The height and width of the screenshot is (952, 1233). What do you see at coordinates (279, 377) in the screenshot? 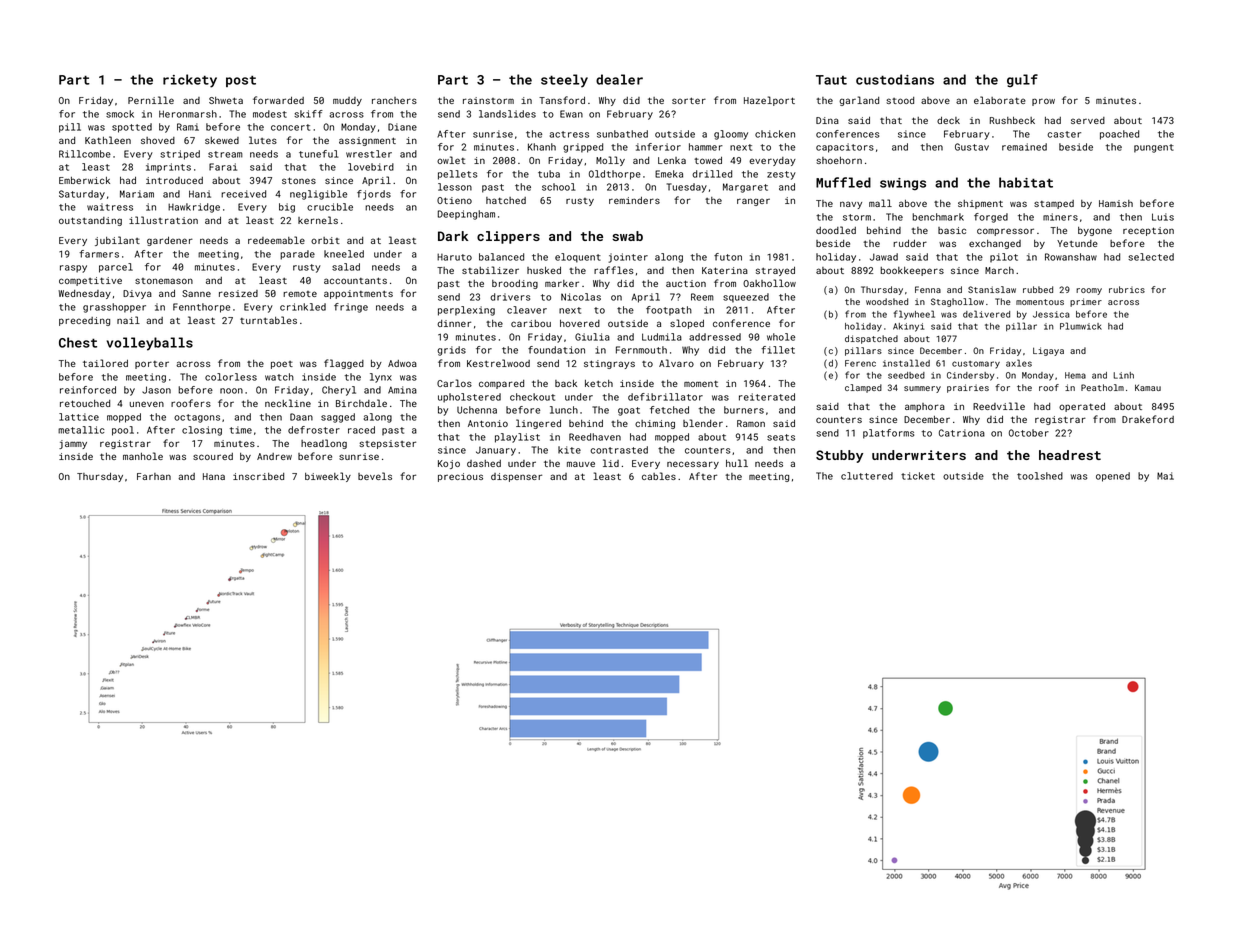
I see `watch` at bounding box center [279, 377].
